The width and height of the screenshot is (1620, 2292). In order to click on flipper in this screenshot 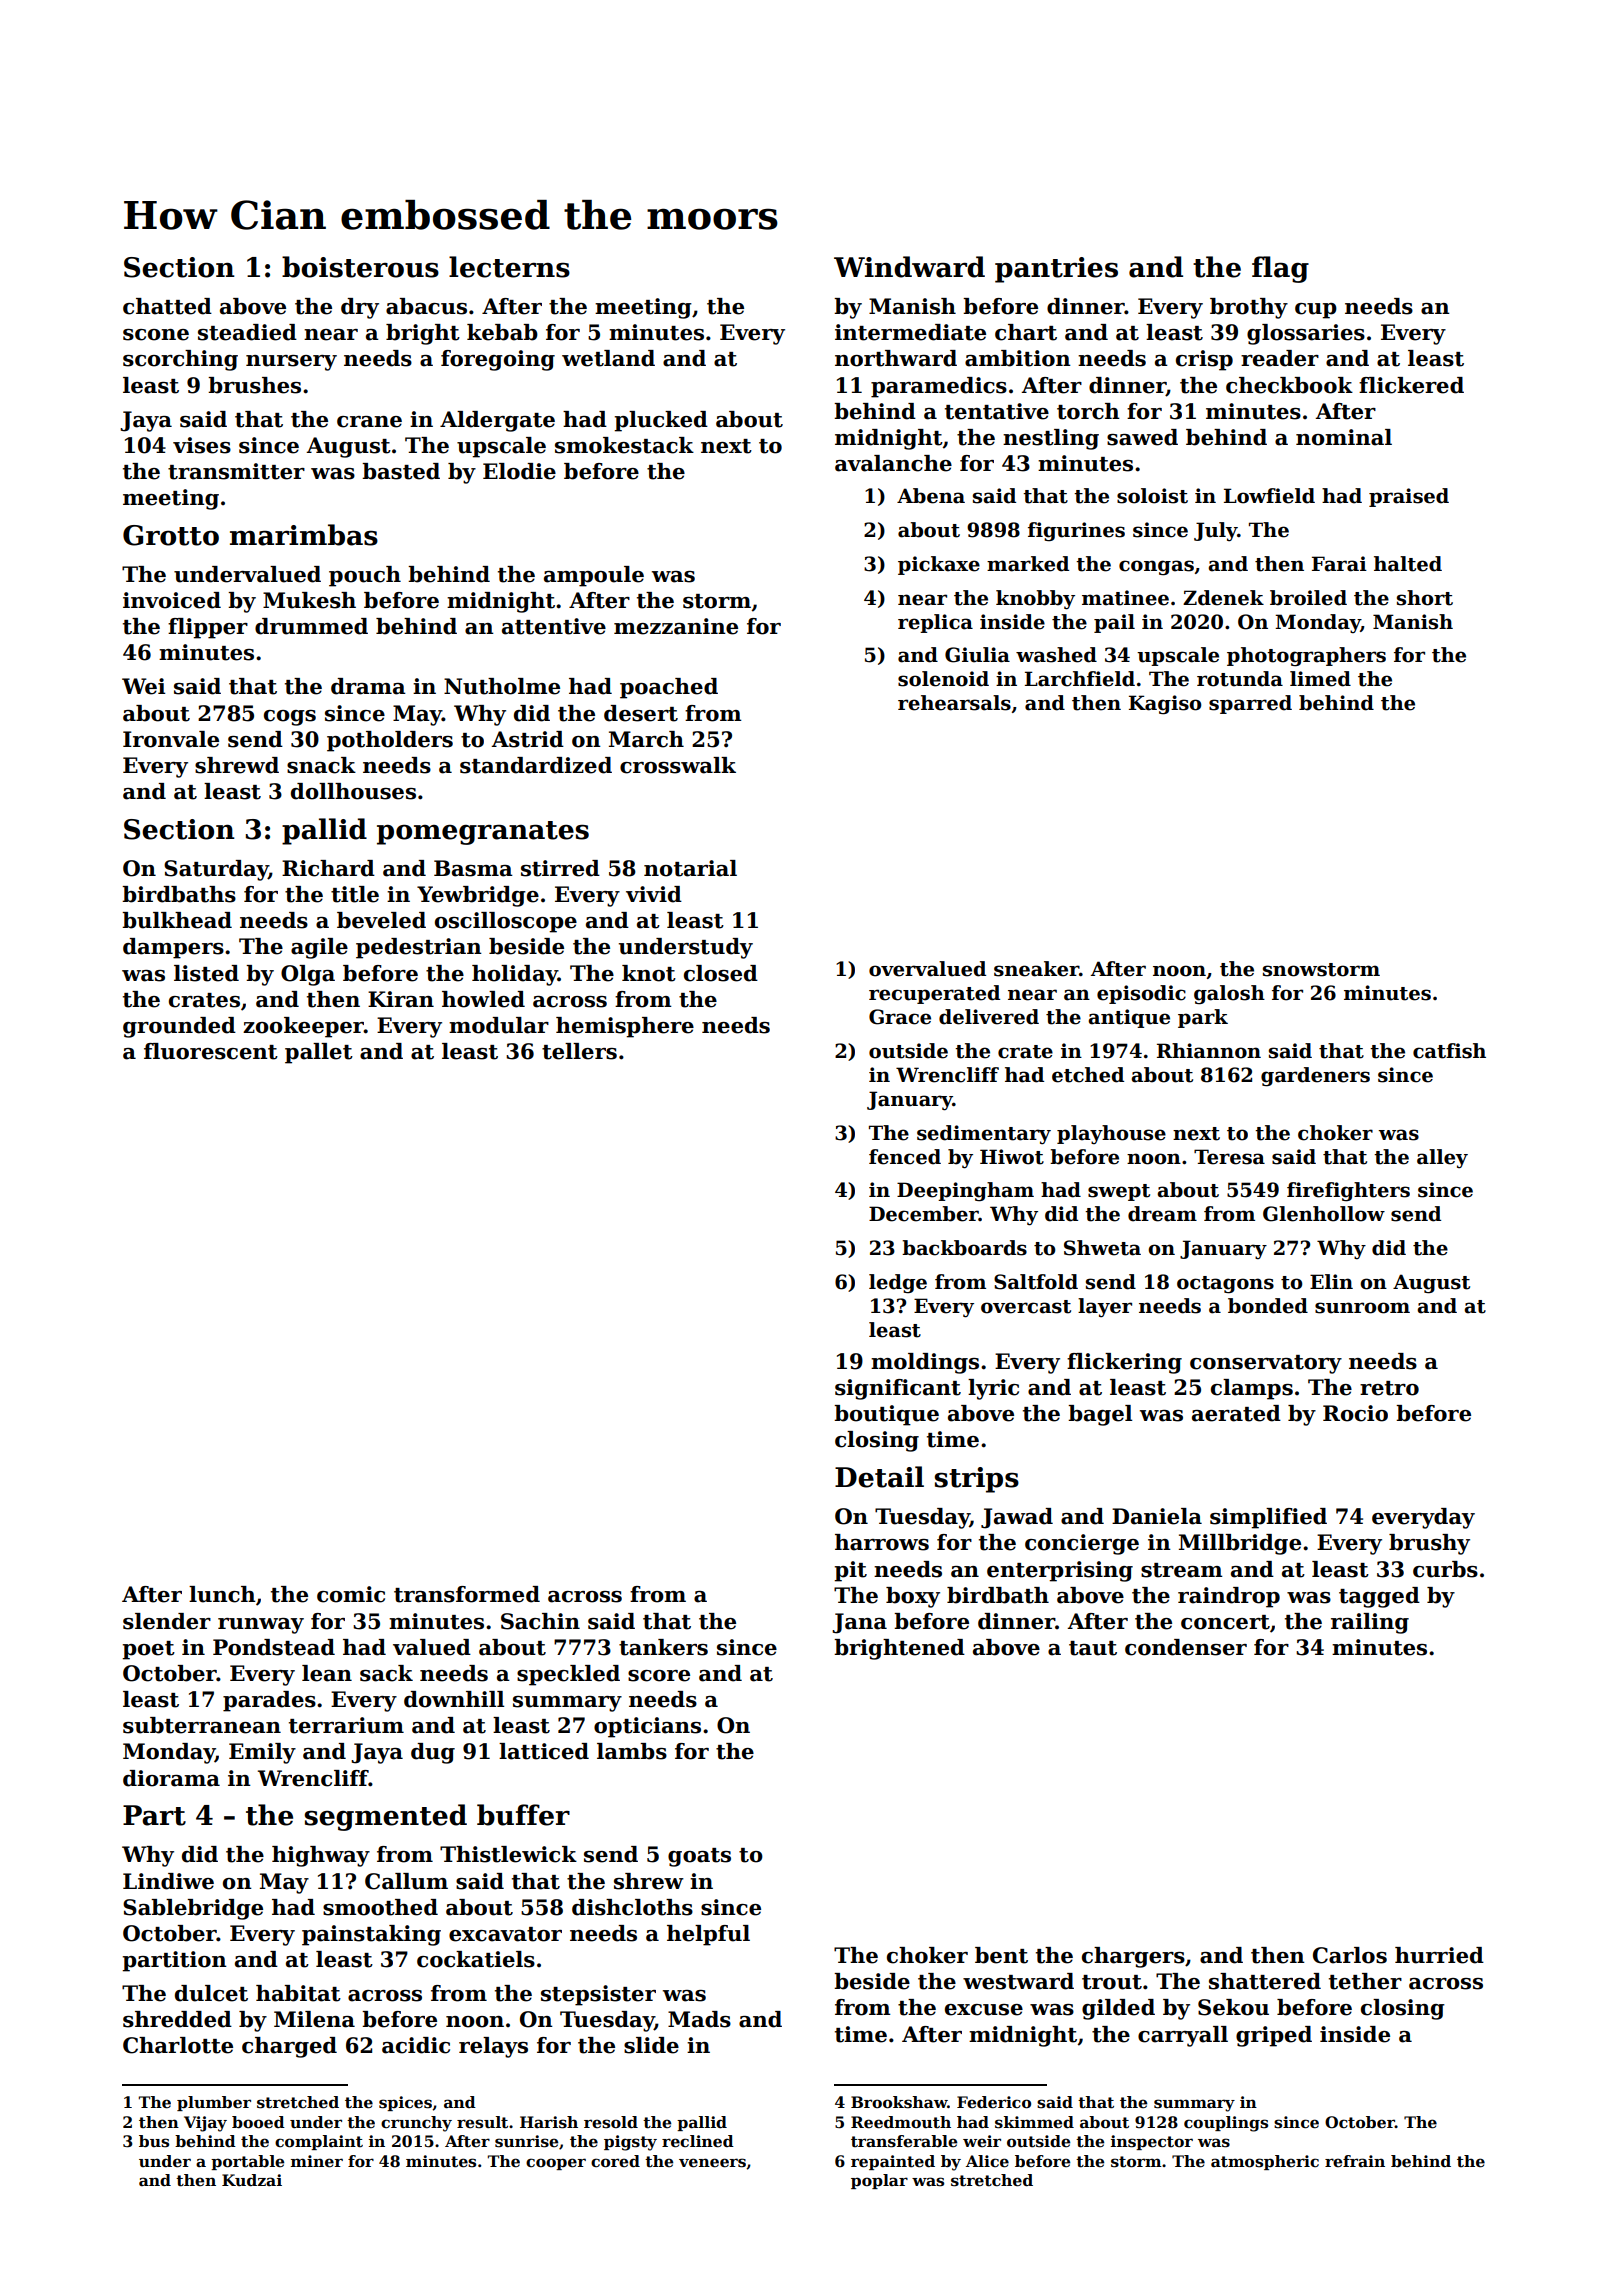, I will do `click(208, 628)`.
